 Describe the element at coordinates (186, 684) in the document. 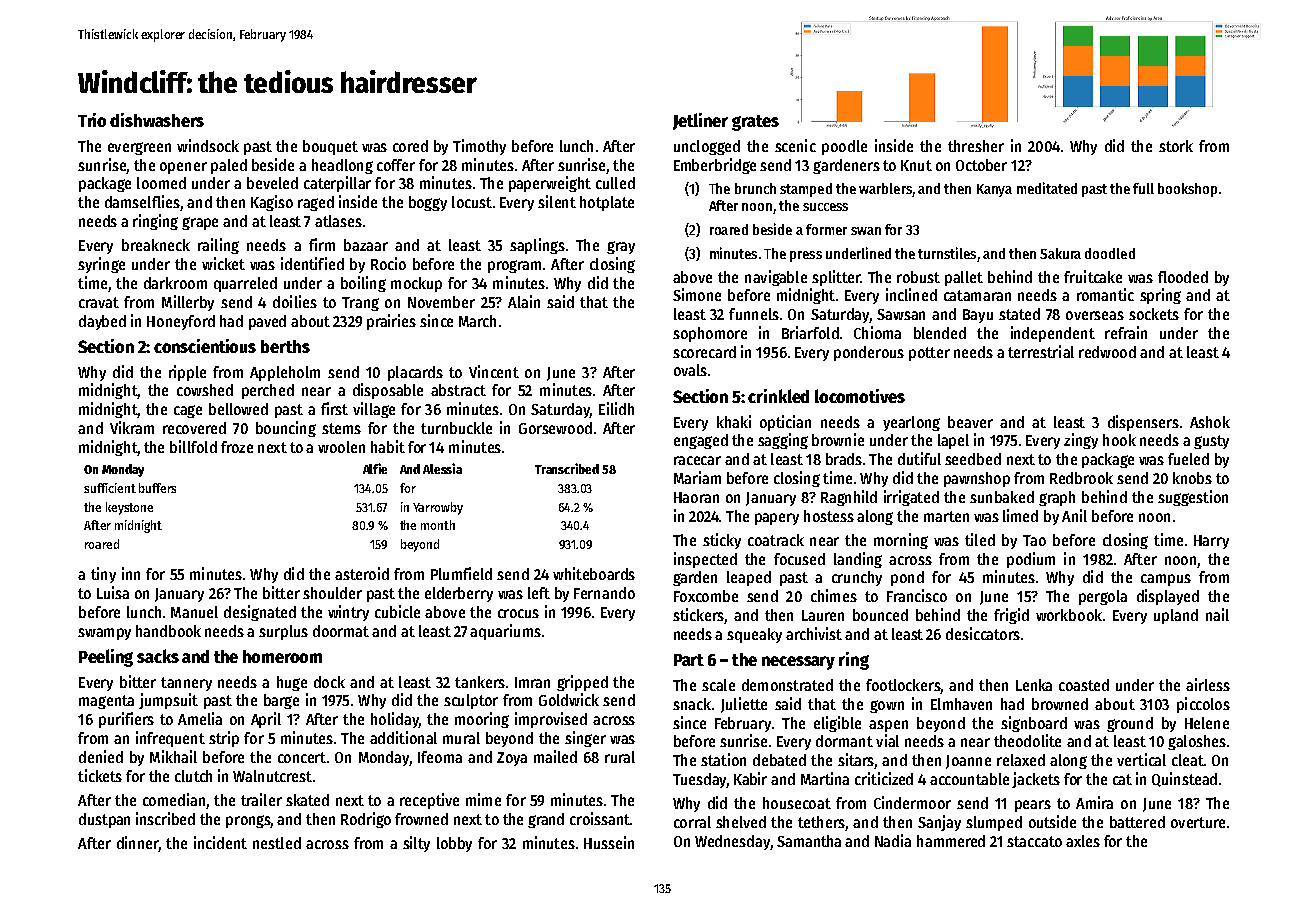

I see `tannery` at that location.
